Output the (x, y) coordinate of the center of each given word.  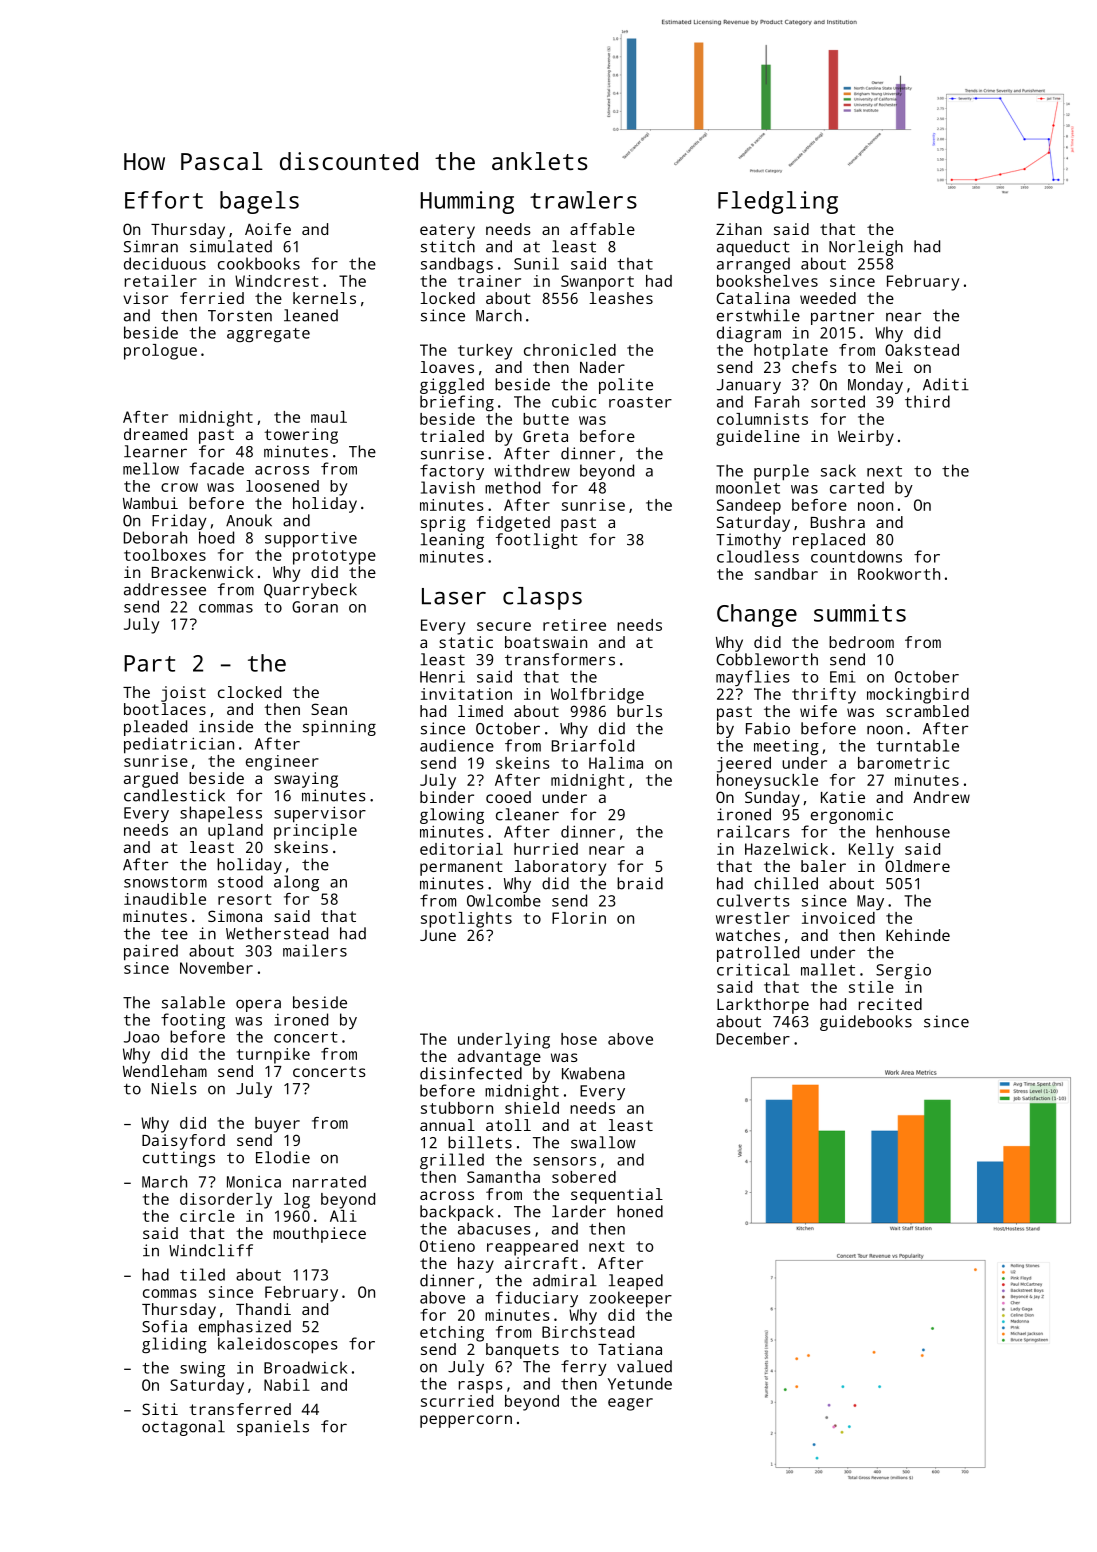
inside (226, 726)
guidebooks (866, 1023)
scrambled (927, 711)
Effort (164, 200)
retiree (574, 625)
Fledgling (778, 202)
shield (532, 1108)
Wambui (150, 503)
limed (480, 711)
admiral (565, 1280)
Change (757, 615)
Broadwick (305, 1367)
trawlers (583, 200)
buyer (277, 1125)
